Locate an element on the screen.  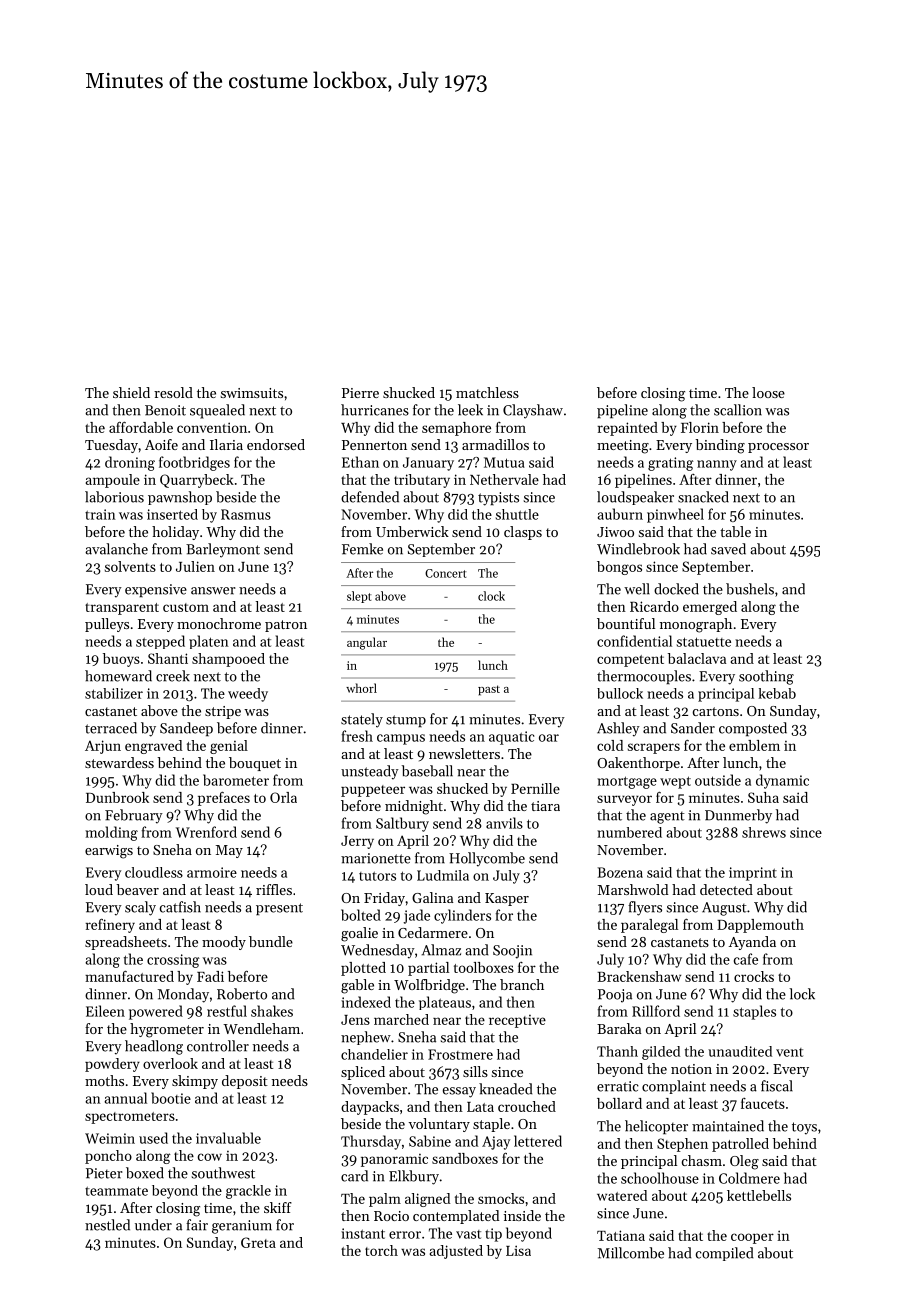
matchless is located at coordinates (487, 392).
